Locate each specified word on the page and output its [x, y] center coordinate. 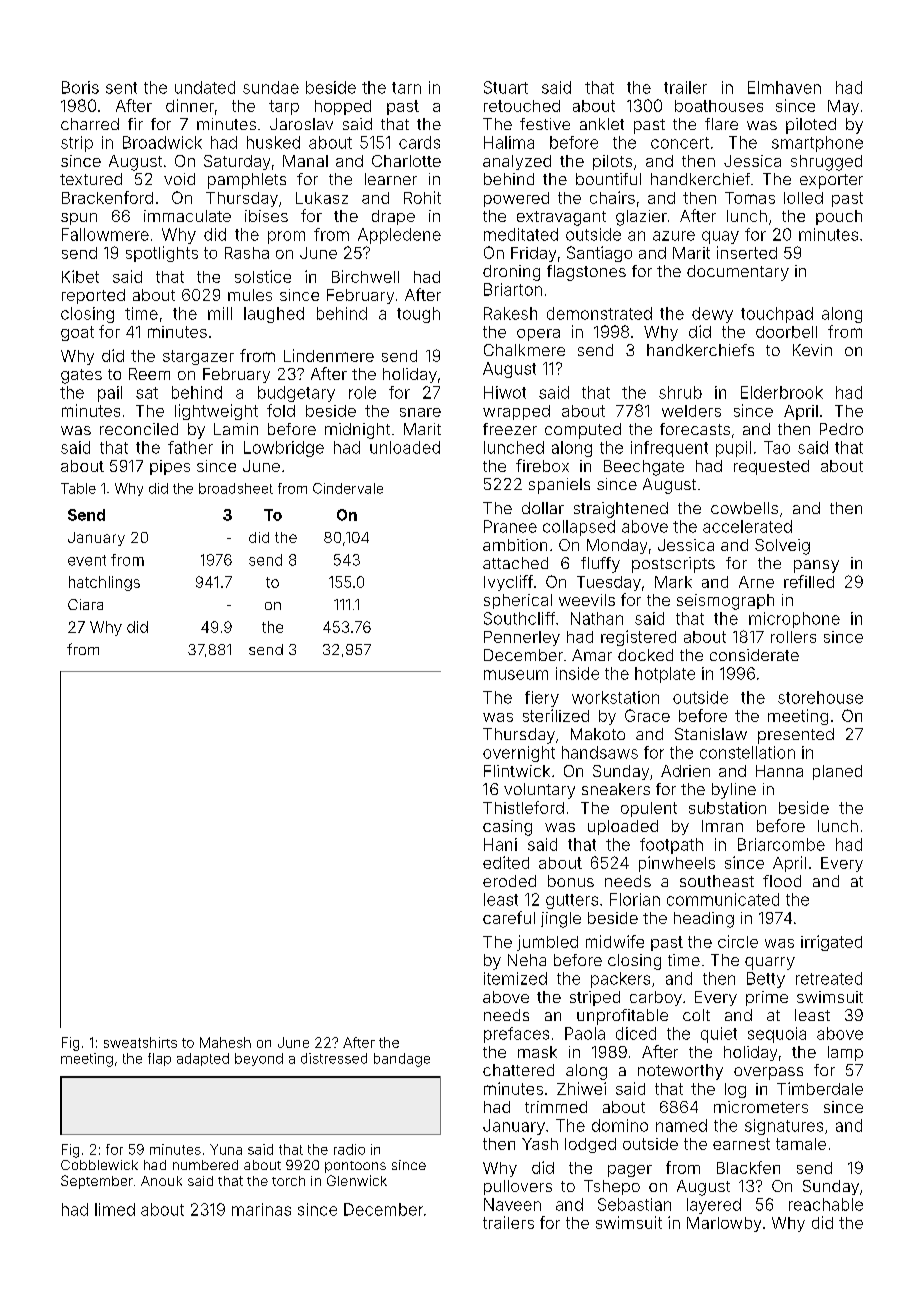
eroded [509, 881]
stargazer [198, 357]
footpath [671, 846]
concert [680, 143]
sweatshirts [140, 1042]
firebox [542, 465]
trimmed [556, 1107]
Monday [617, 546]
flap [159, 1059]
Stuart [506, 87]
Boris [80, 87]
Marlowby [724, 1224]
